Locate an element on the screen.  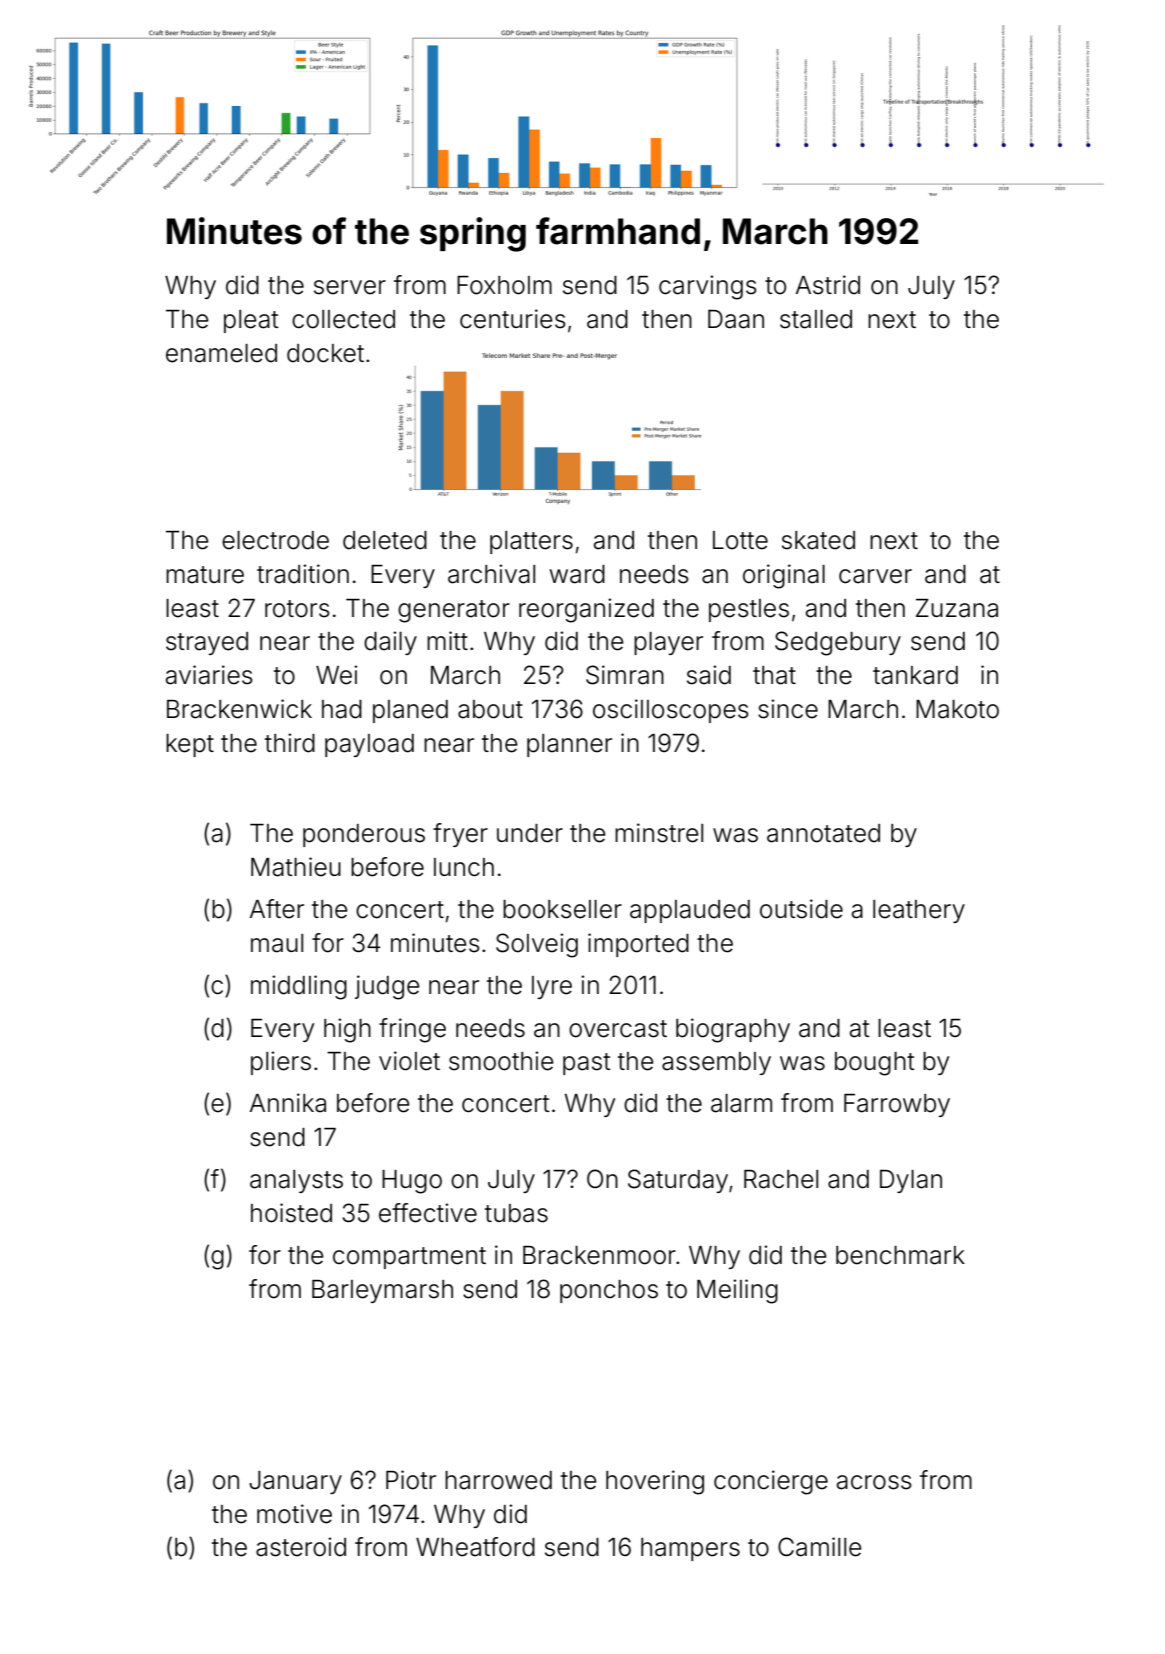
Astrid is located at coordinates (828, 285).
